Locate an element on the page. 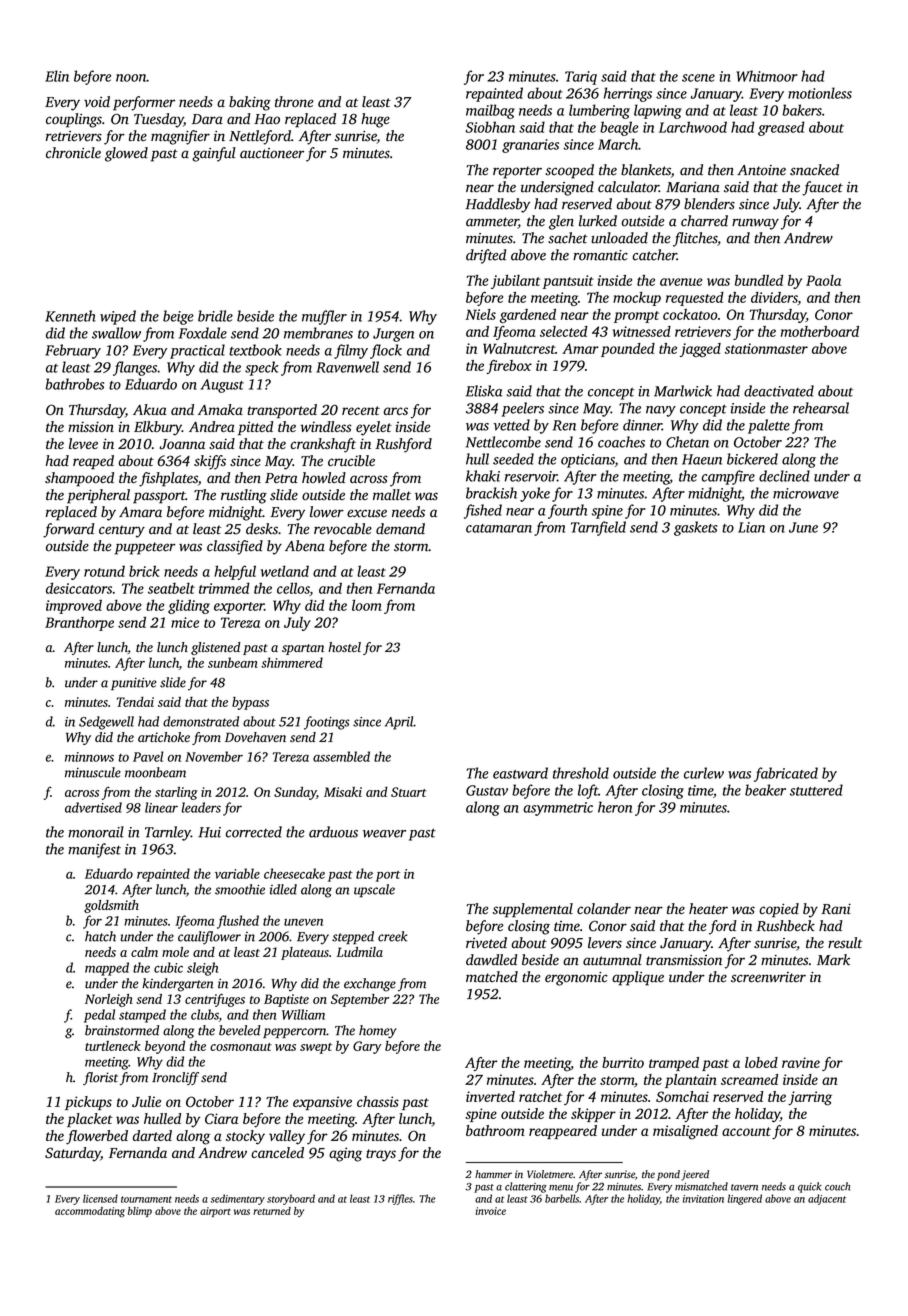 The image size is (908, 1316). ergonomic is located at coordinates (576, 979).
